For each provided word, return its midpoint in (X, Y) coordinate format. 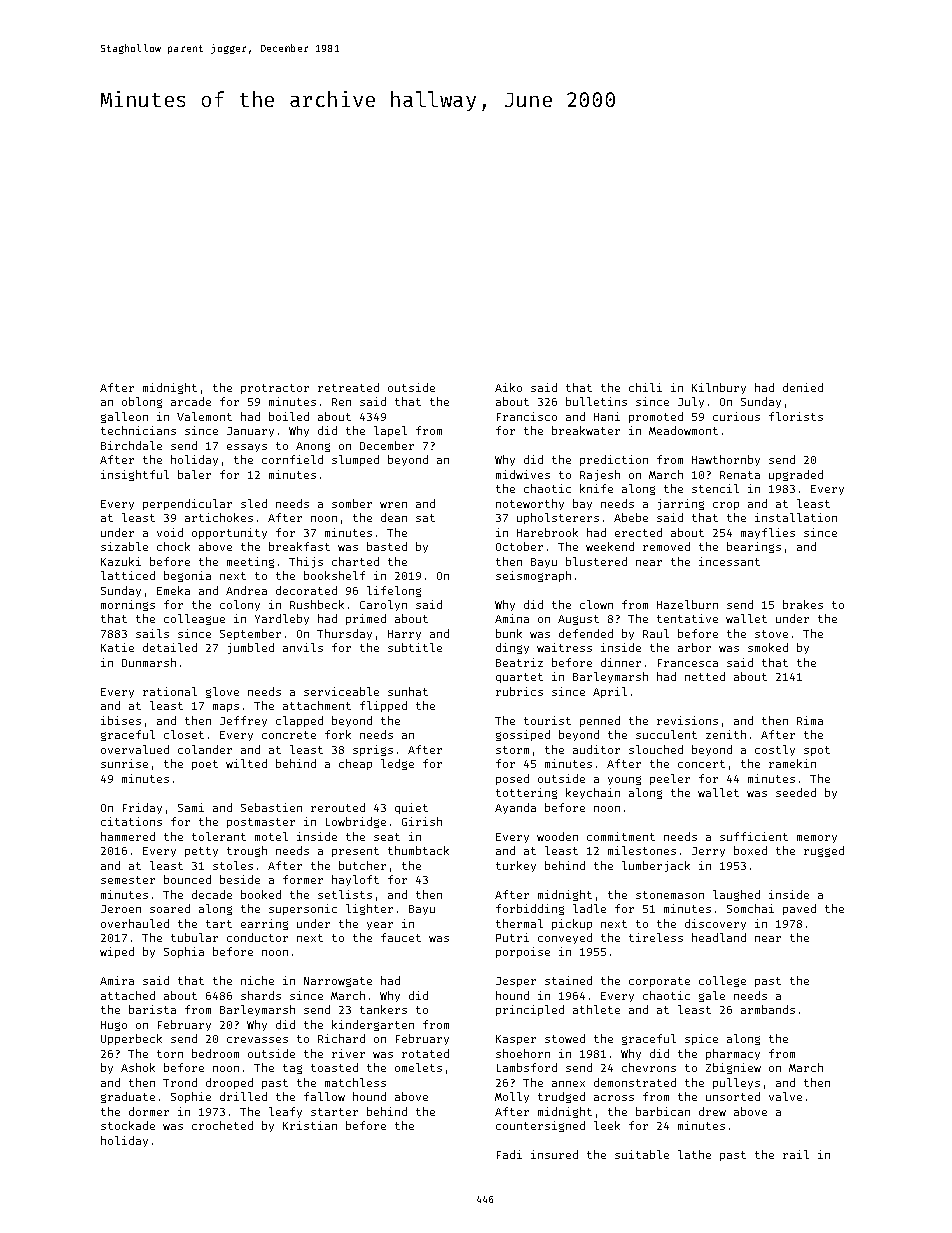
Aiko (508, 387)
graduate (128, 1097)
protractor (275, 389)
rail (796, 1154)
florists (796, 416)
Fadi (509, 1154)
